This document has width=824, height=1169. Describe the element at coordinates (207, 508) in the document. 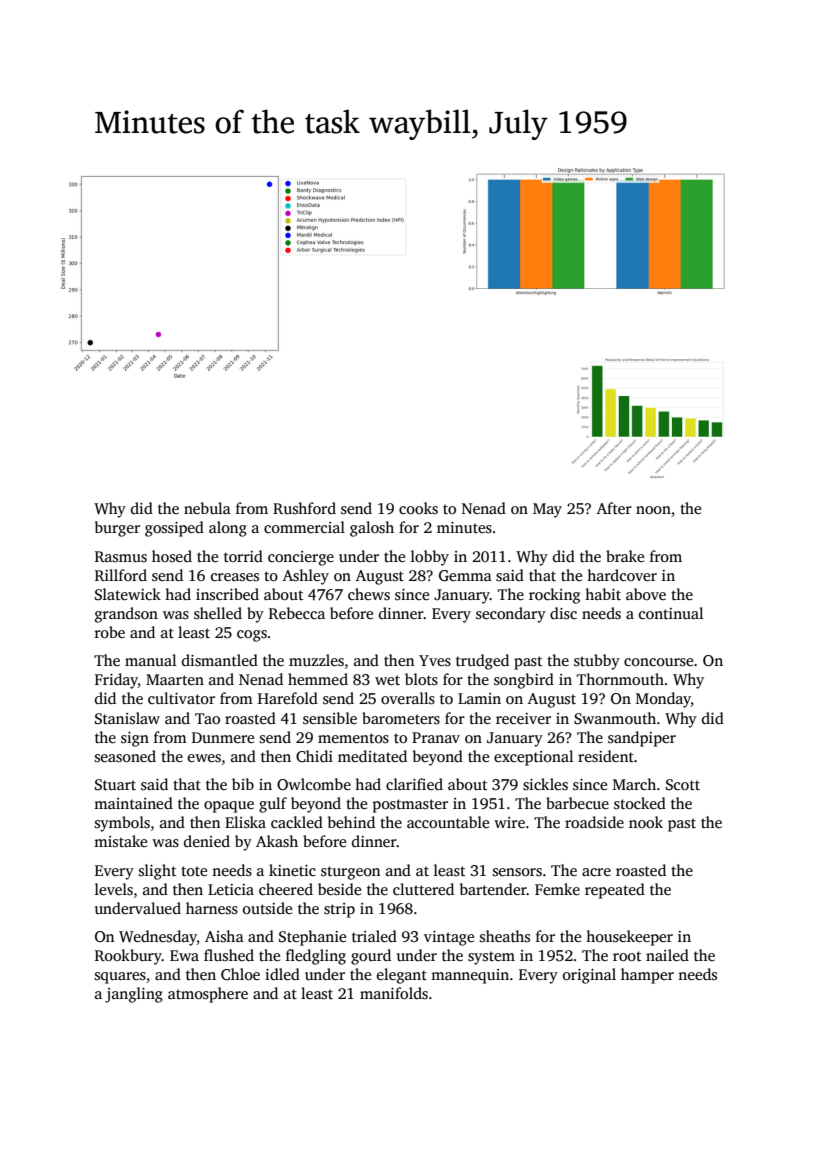

I see `nebula` at that location.
